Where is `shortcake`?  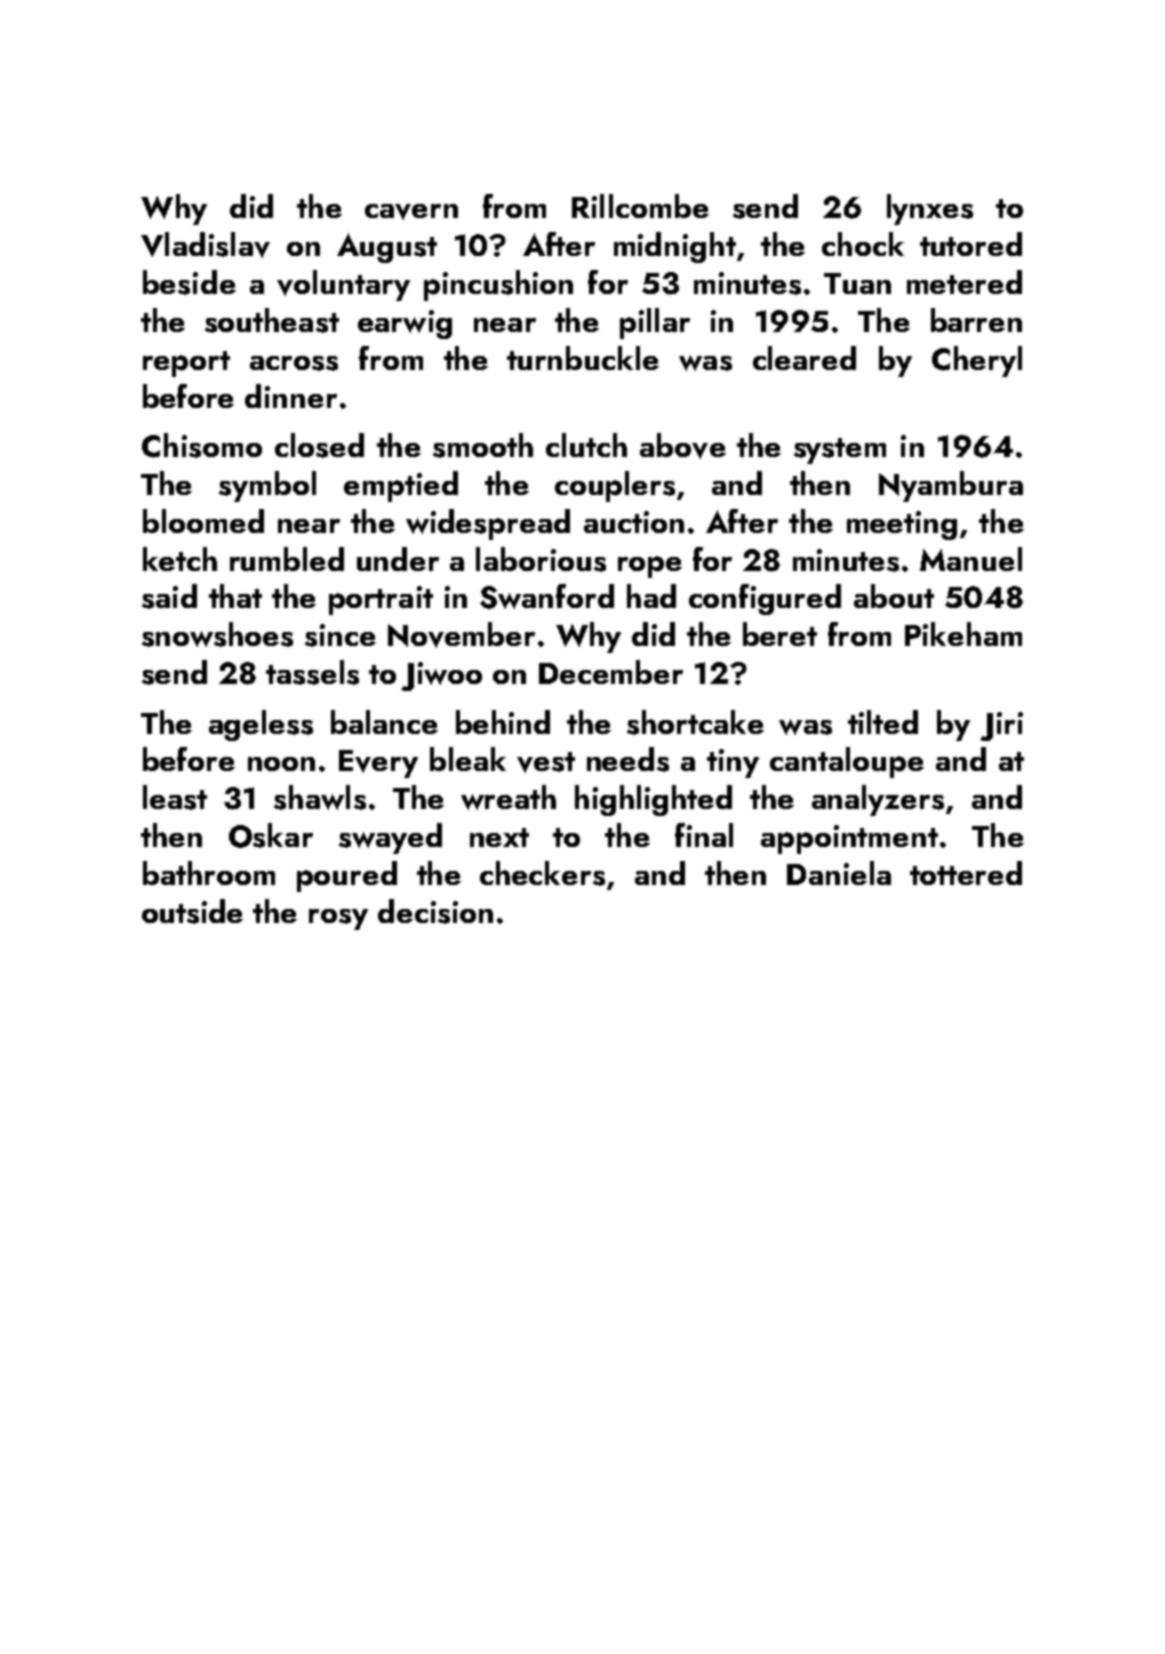
shortcake is located at coordinates (695, 722).
